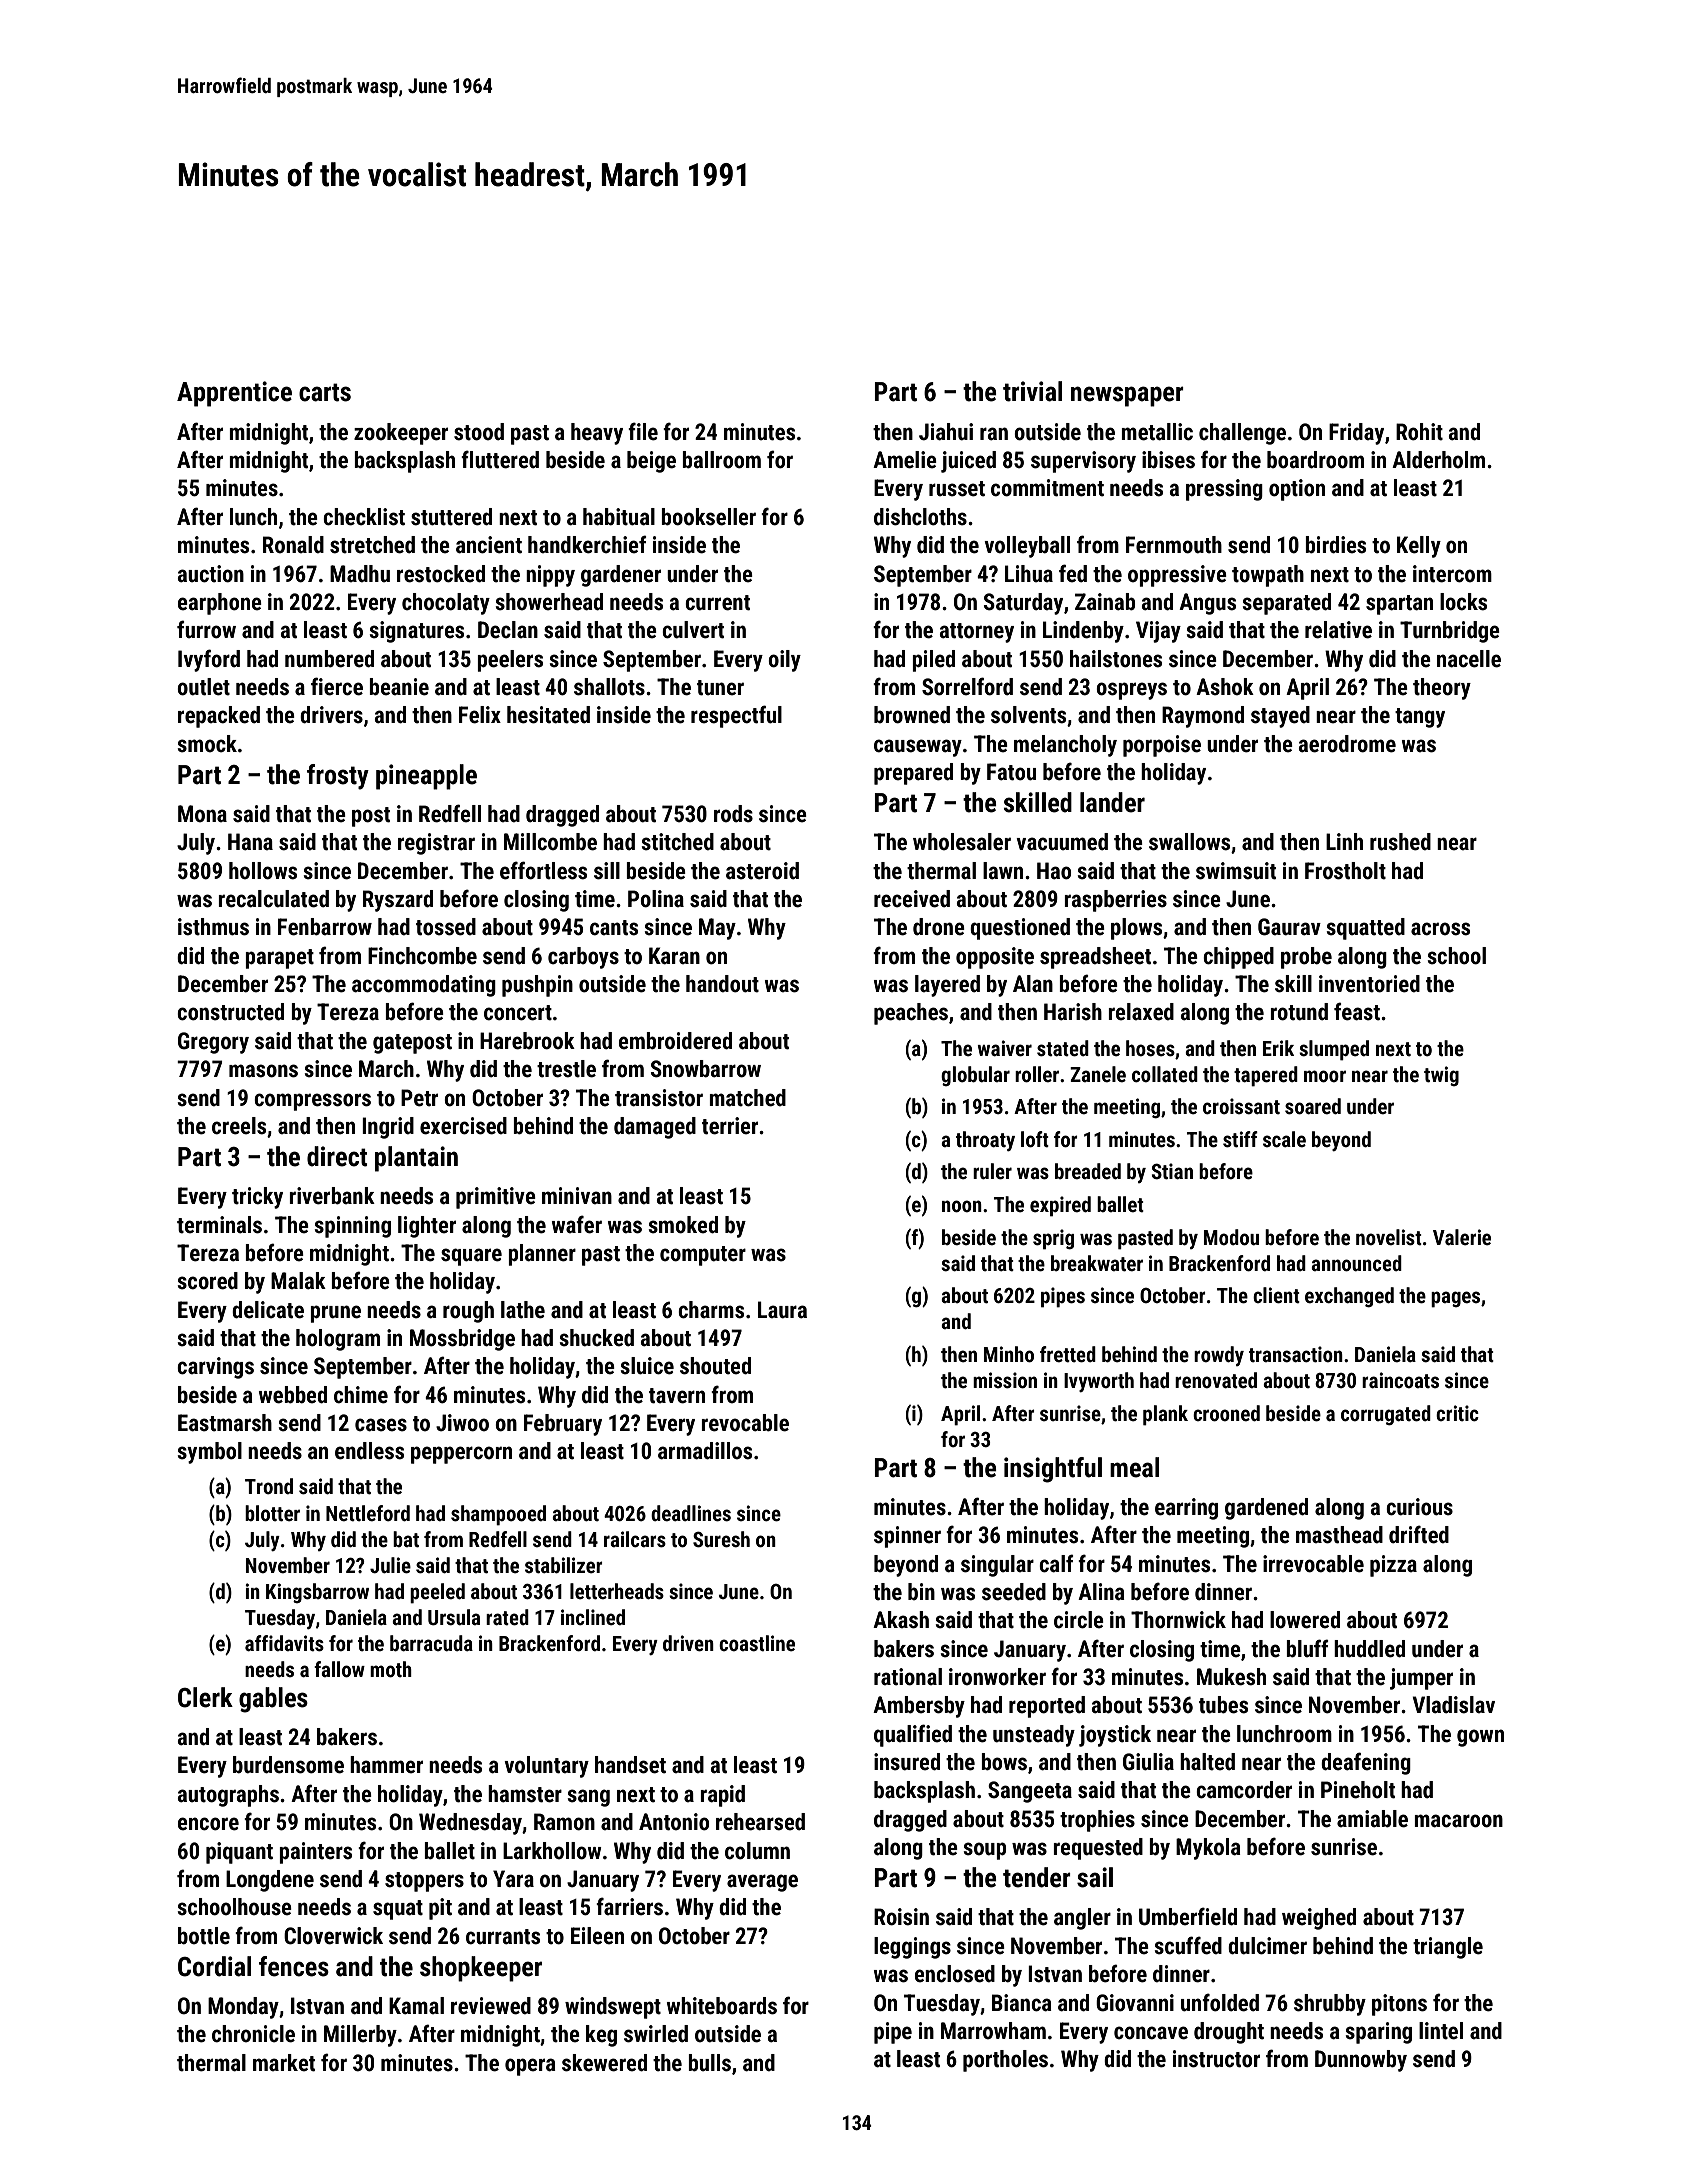 This screenshot has height=2178, width=1683. I want to click on Mossbridge, so click(462, 1340).
